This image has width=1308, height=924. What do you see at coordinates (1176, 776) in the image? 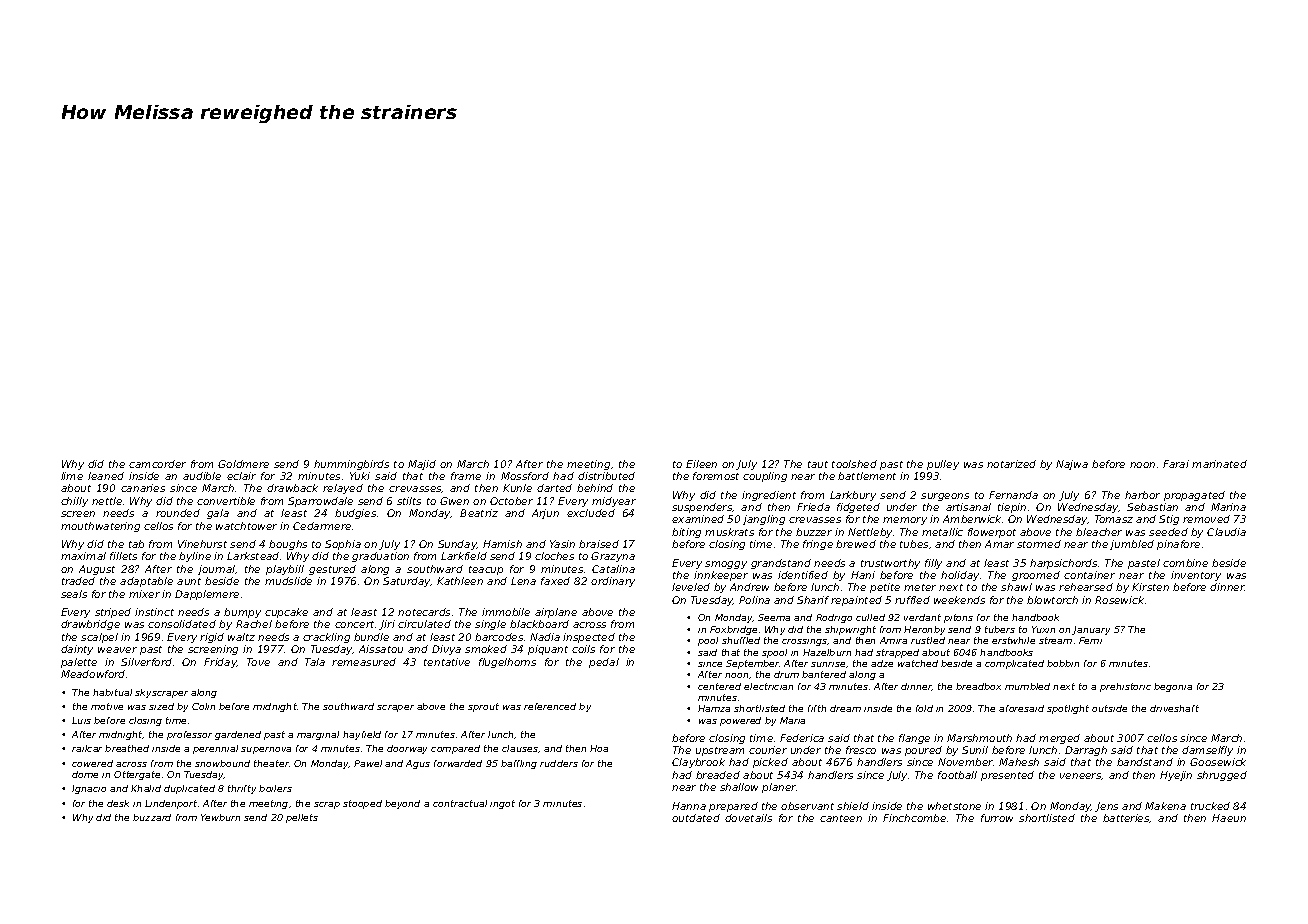
I see `Hyejin` at bounding box center [1176, 776].
